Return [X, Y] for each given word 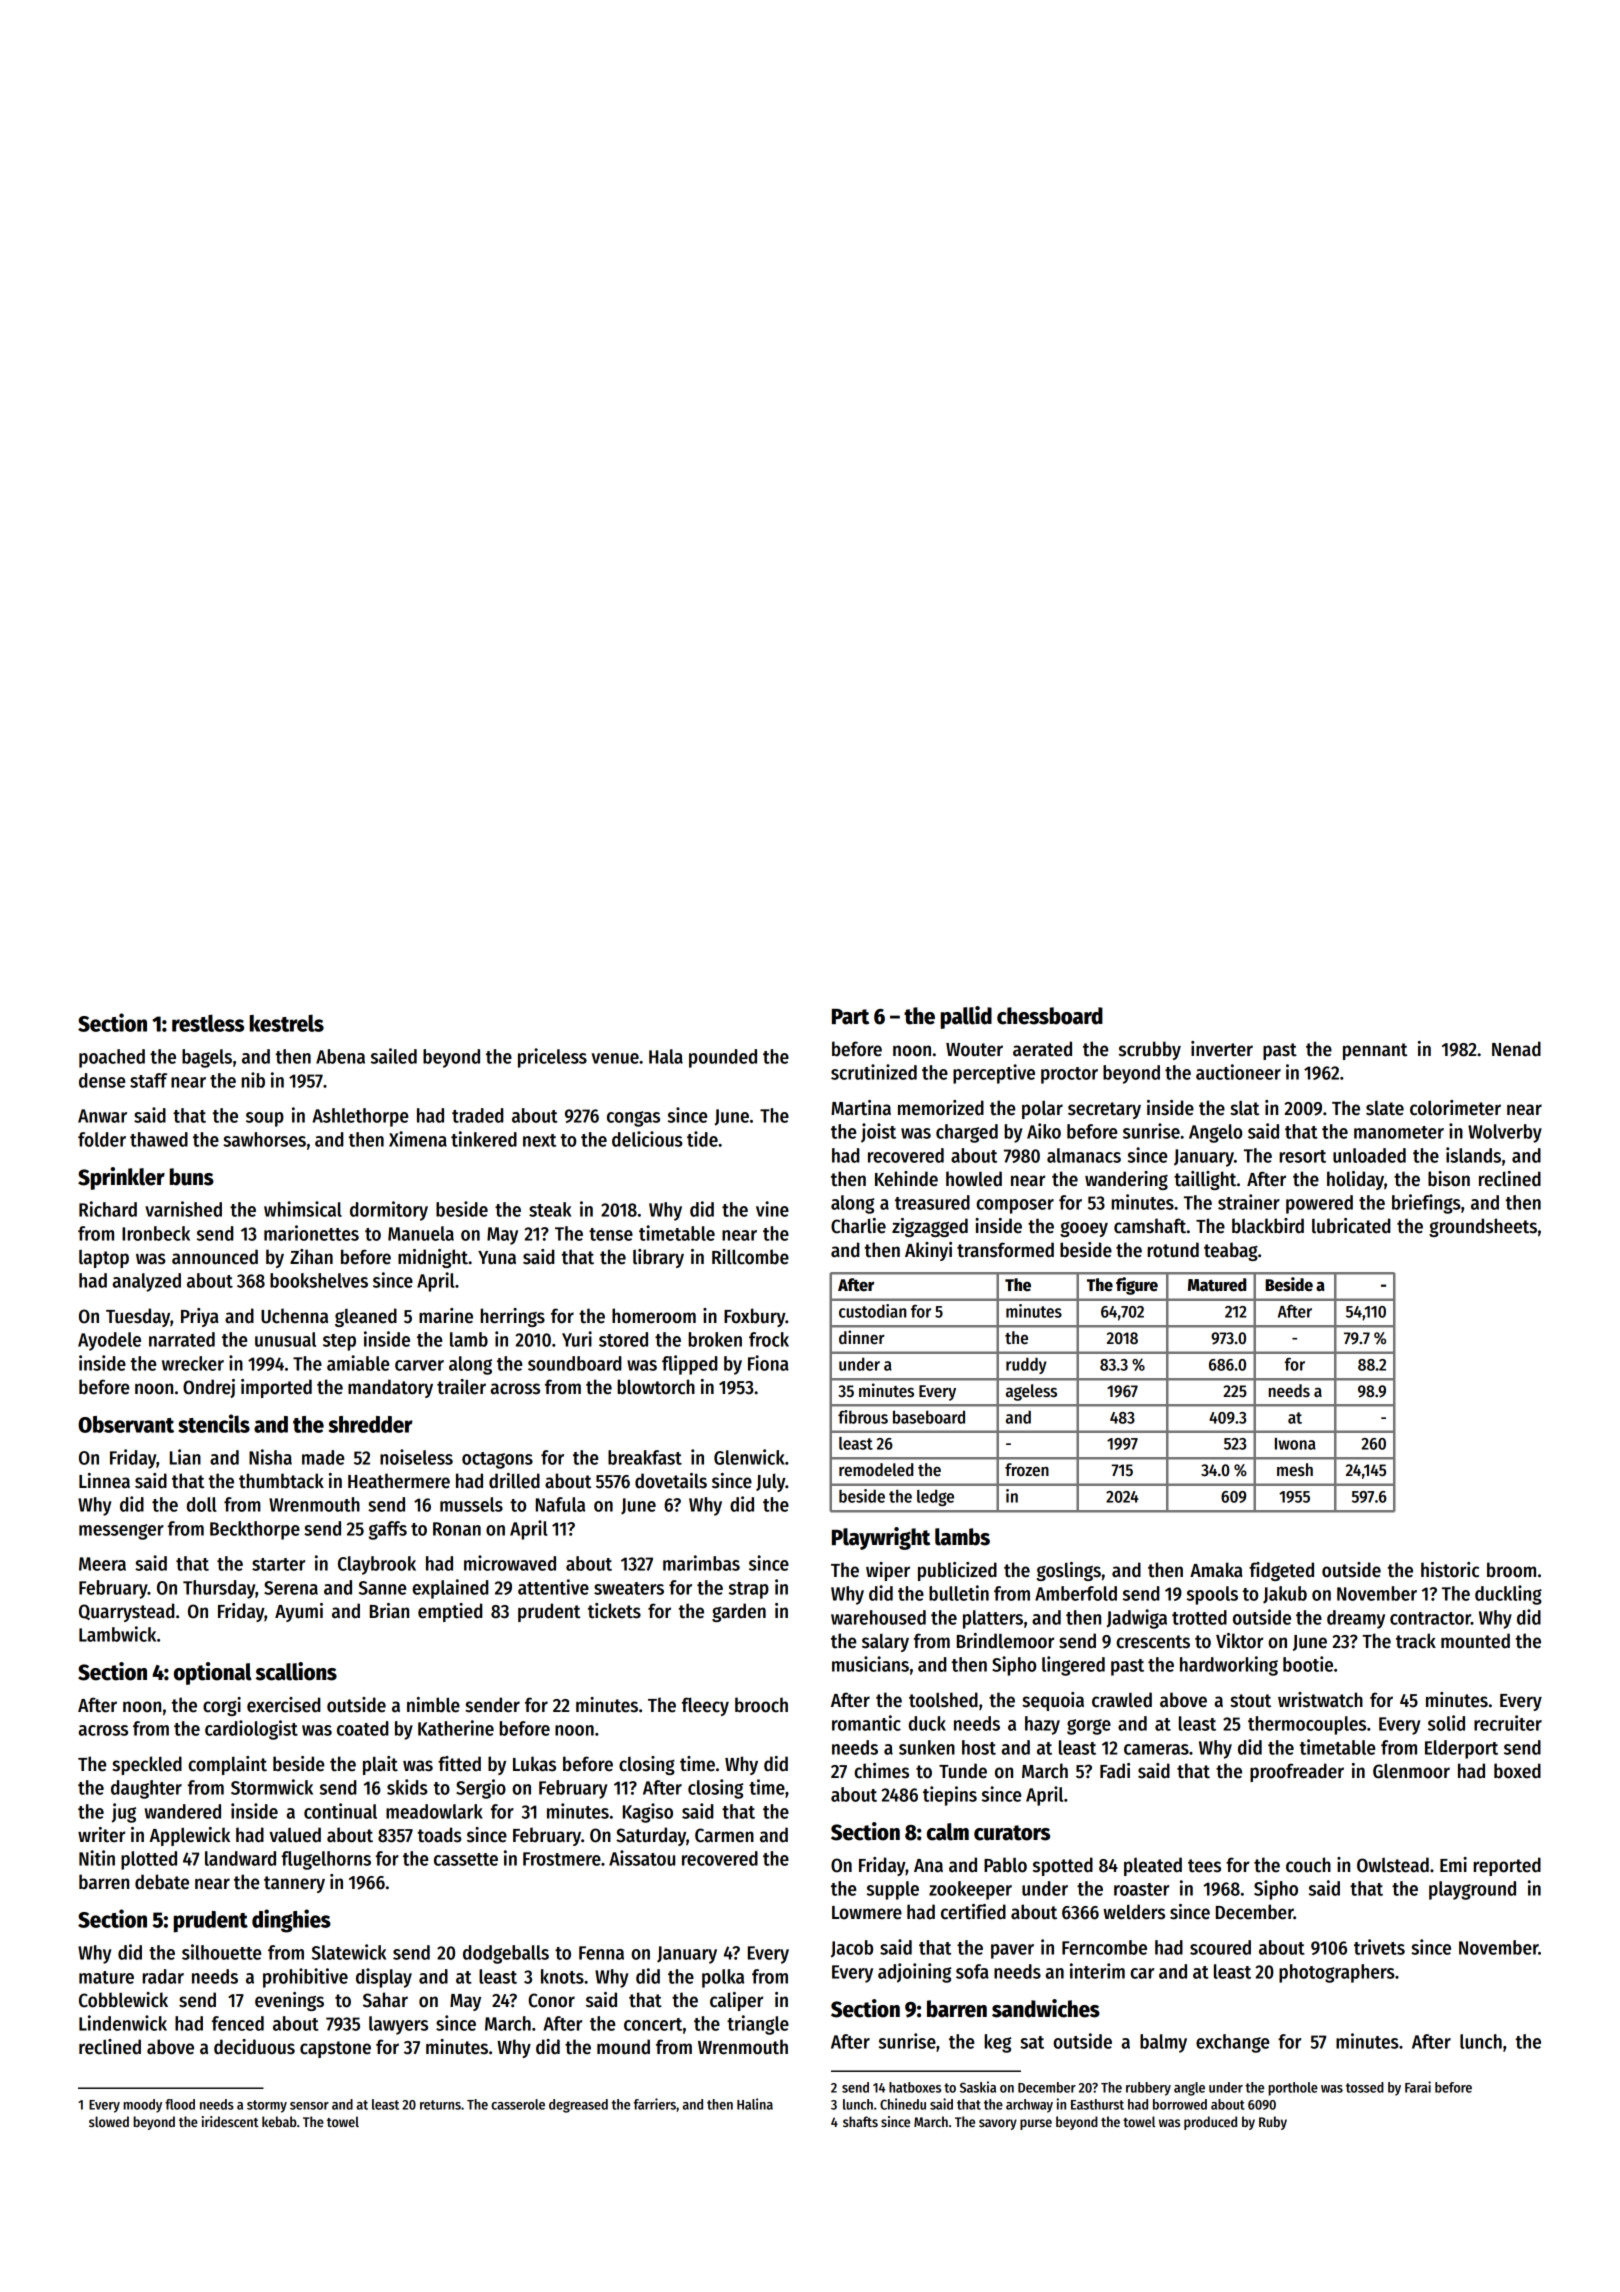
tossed [1365, 2087]
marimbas [701, 1563]
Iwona [1295, 1444]
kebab [279, 2121]
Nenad [1516, 1049]
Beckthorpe [255, 1530]
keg [998, 2043]
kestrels [287, 1023]
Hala [666, 1056]
